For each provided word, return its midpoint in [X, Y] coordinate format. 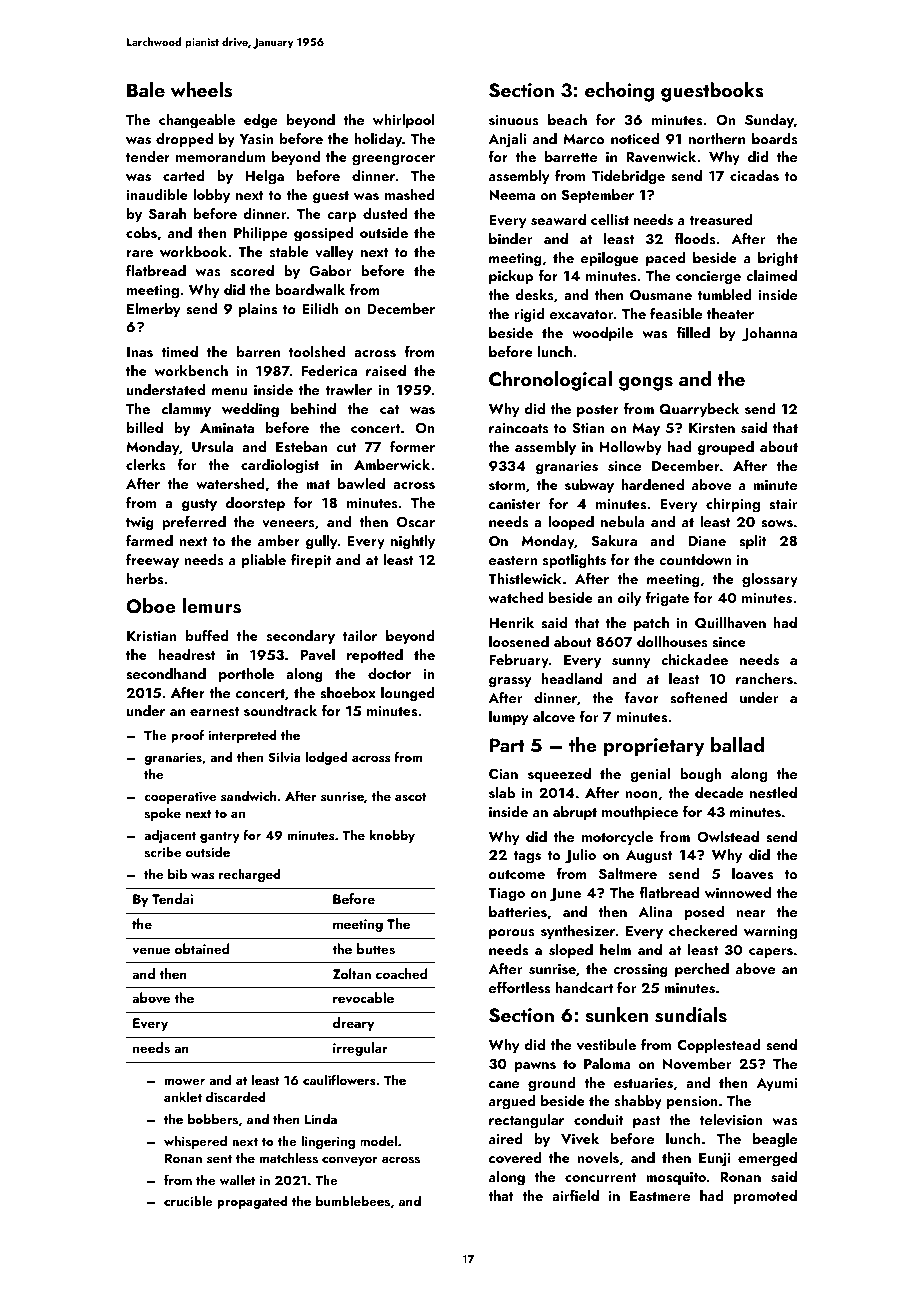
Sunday [769, 121]
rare [140, 253]
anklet [183, 1096]
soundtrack [280, 710]
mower [185, 1082]
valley [334, 253]
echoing [619, 92]
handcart [584, 987]
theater [730, 313]
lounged [408, 694]
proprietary [654, 747]
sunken [617, 1015]
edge [260, 121]
